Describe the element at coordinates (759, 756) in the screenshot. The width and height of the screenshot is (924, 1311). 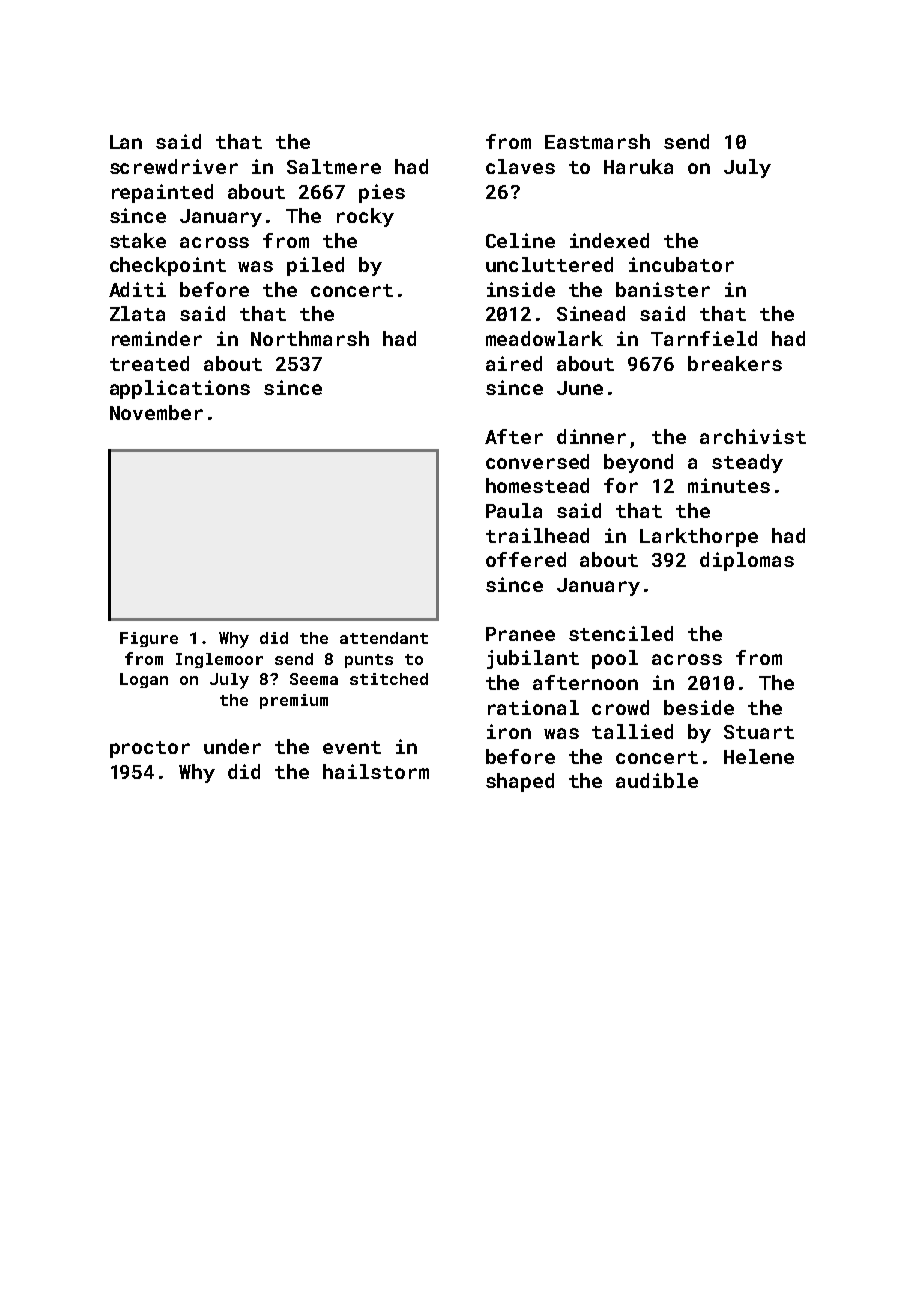
I see `Helene` at that location.
